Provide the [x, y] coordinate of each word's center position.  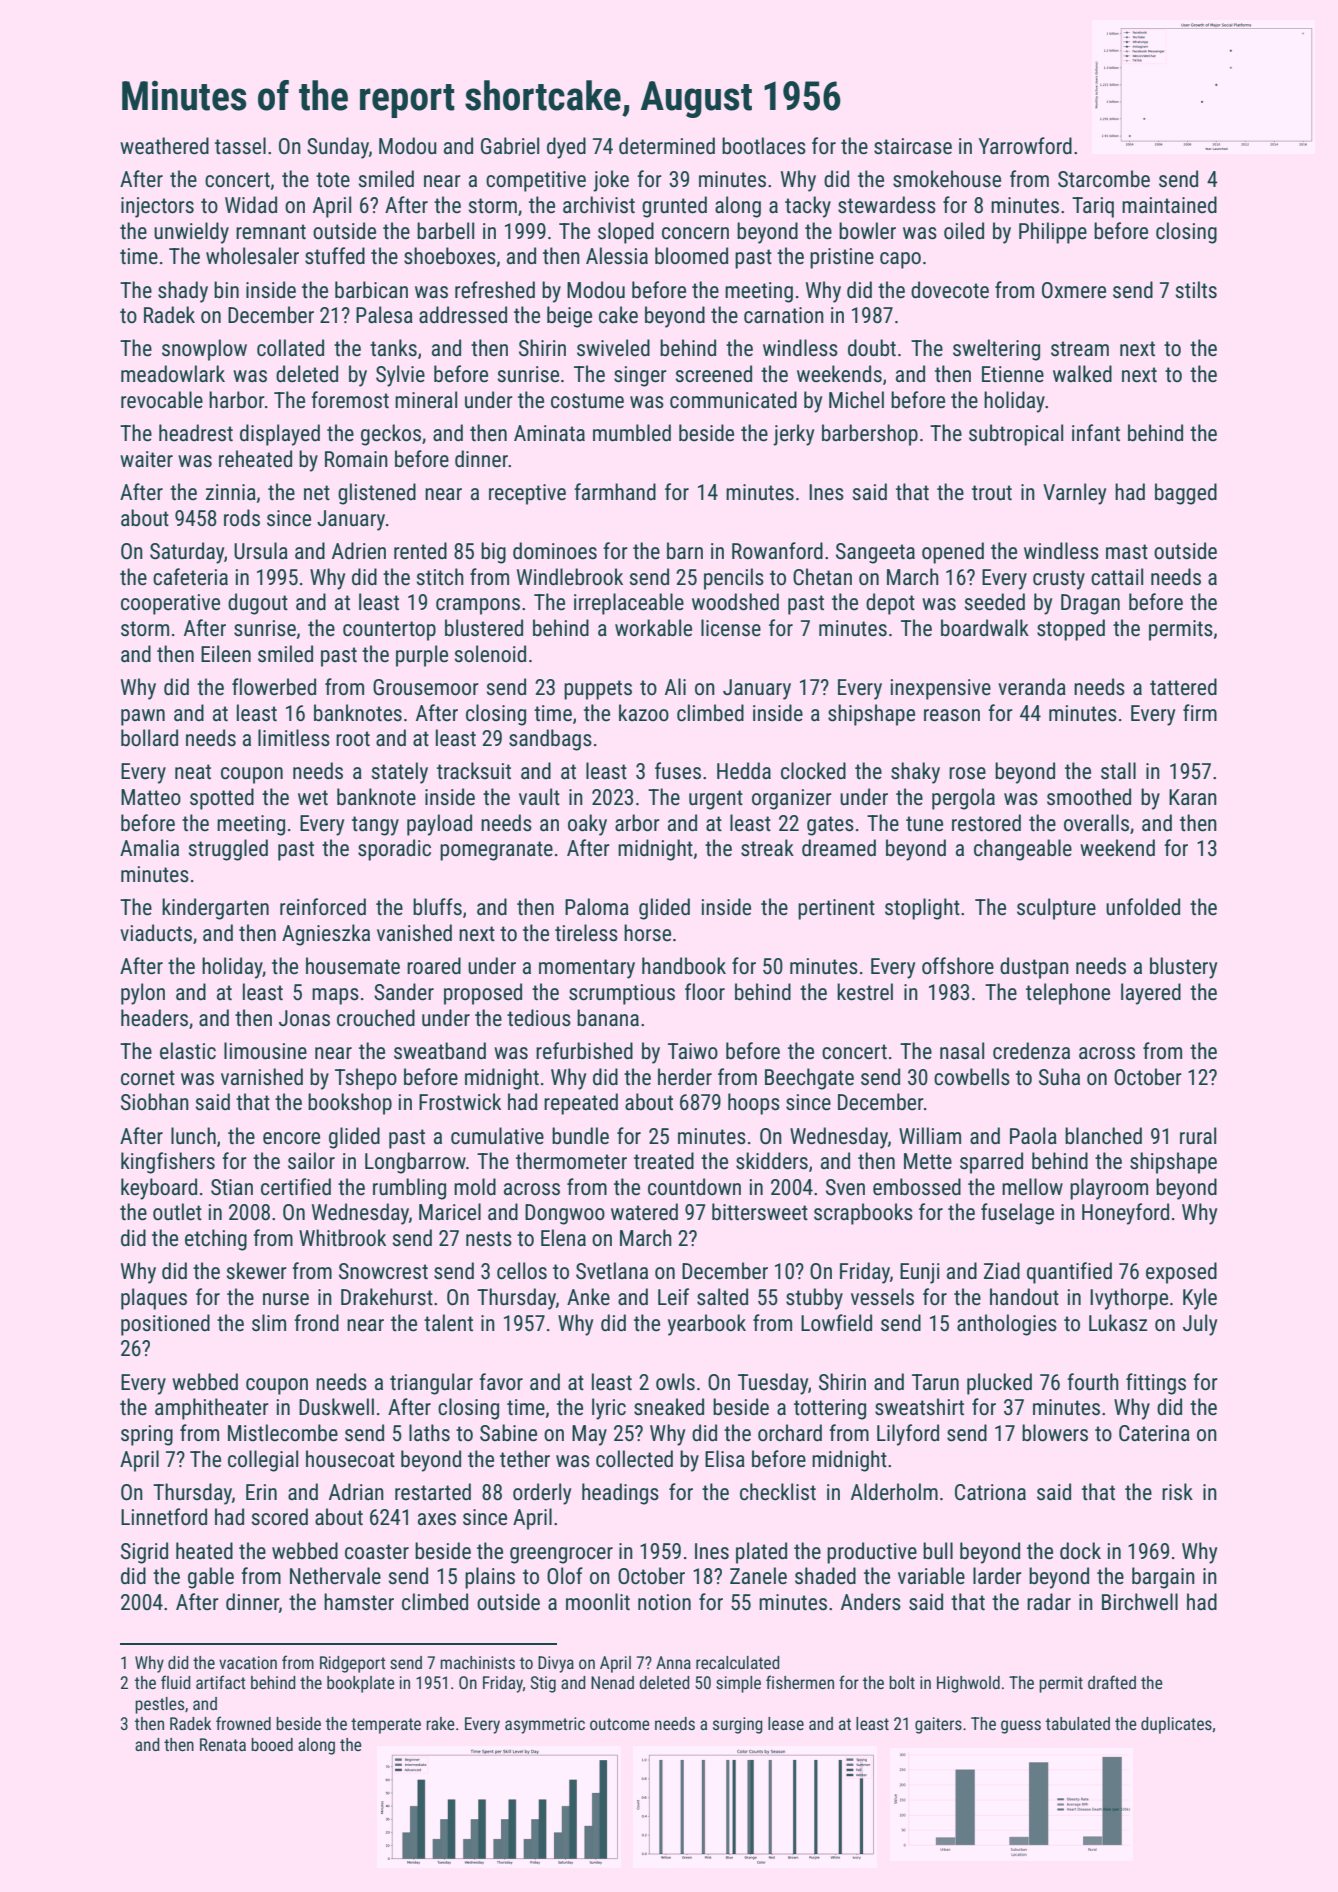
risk [1177, 1491]
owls [675, 1382]
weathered [164, 146]
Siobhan [155, 1101]
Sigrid [144, 1553]
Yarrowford [1025, 145]
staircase [913, 146]
